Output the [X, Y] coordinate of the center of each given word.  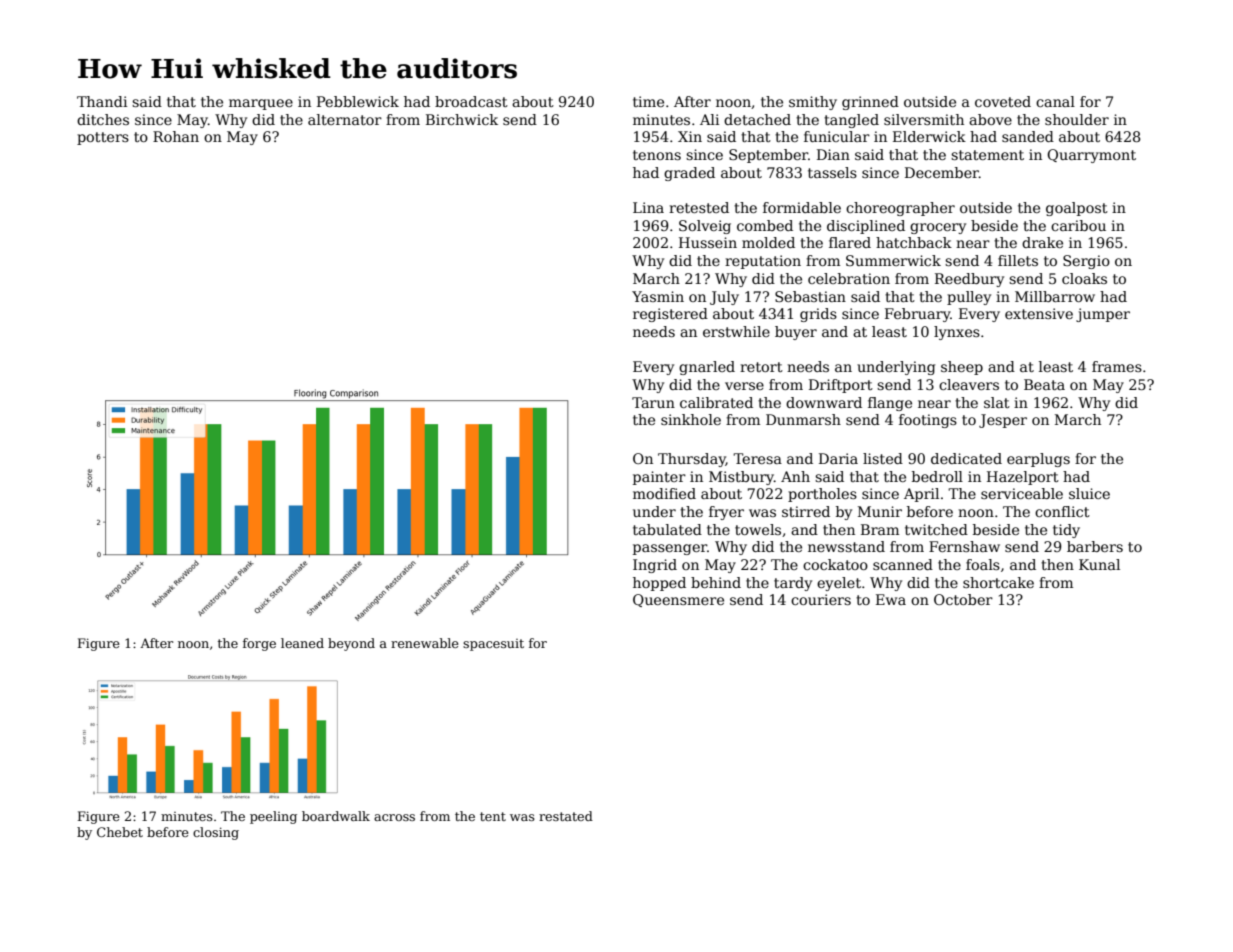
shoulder [1077, 119]
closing [216, 833]
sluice [1089, 493]
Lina [648, 207]
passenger [670, 549]
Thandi [102, 101]
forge [259, 644]
